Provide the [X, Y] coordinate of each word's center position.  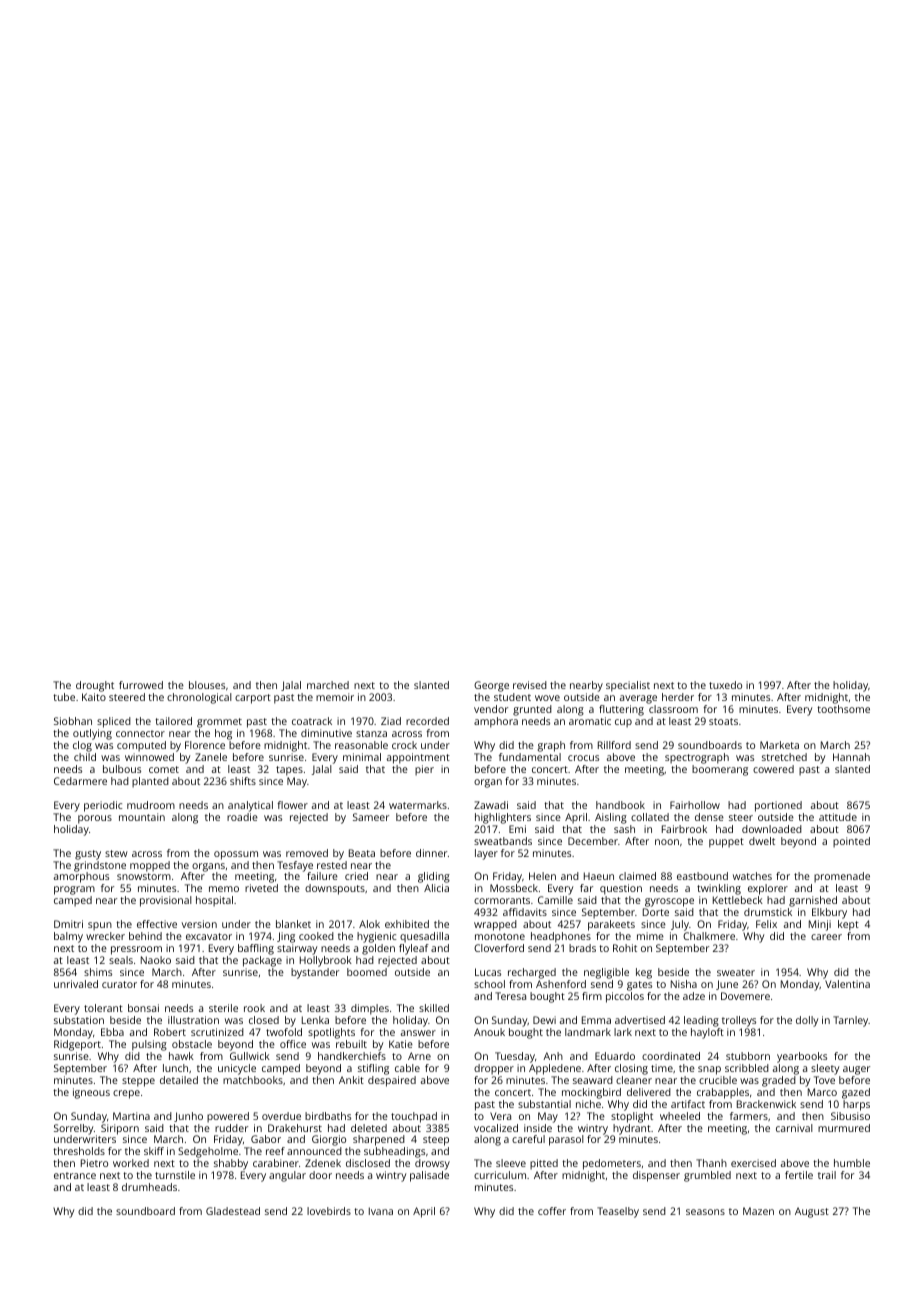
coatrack [312, 721]
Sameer [371, 817]
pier [424, 770]
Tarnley [851, 1021]
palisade [429, 1176]
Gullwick [250, 1056]
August [812, 1212]
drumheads [149, 1187]
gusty [88, 855]
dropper [494, 1069]
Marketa [779, 745]
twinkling [719, 889]
